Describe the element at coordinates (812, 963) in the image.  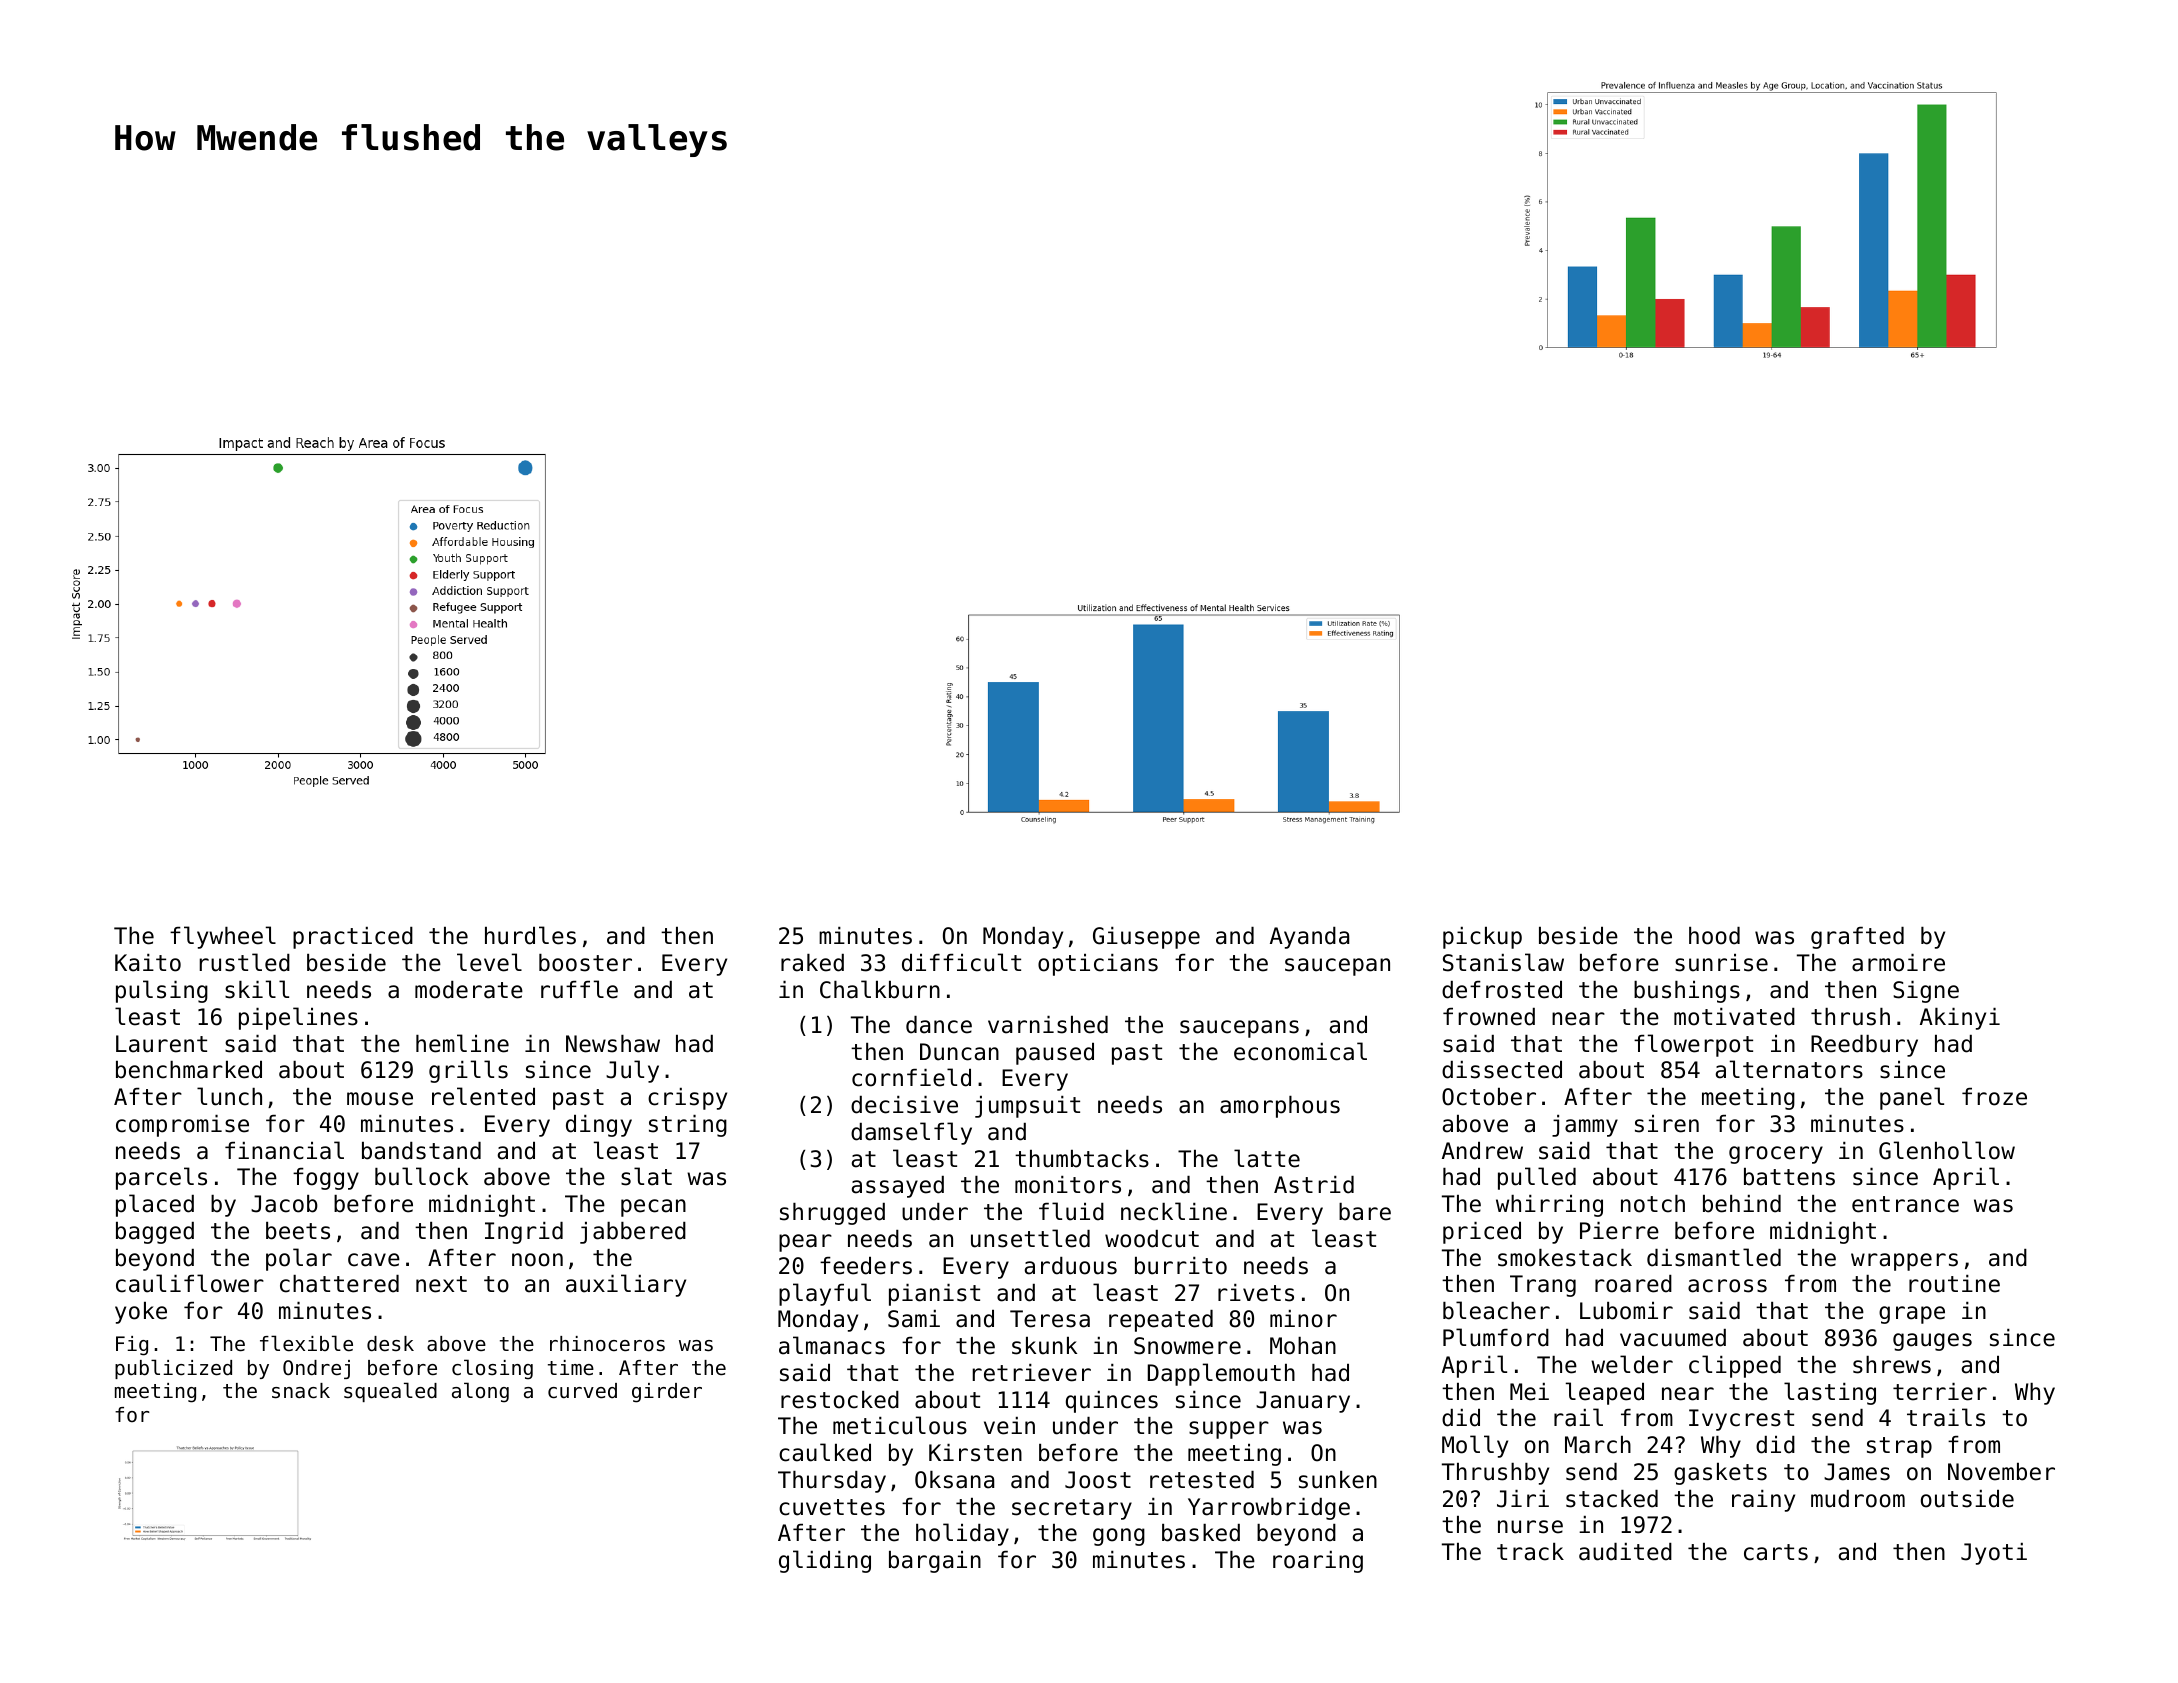
I see `raked` at that location.
